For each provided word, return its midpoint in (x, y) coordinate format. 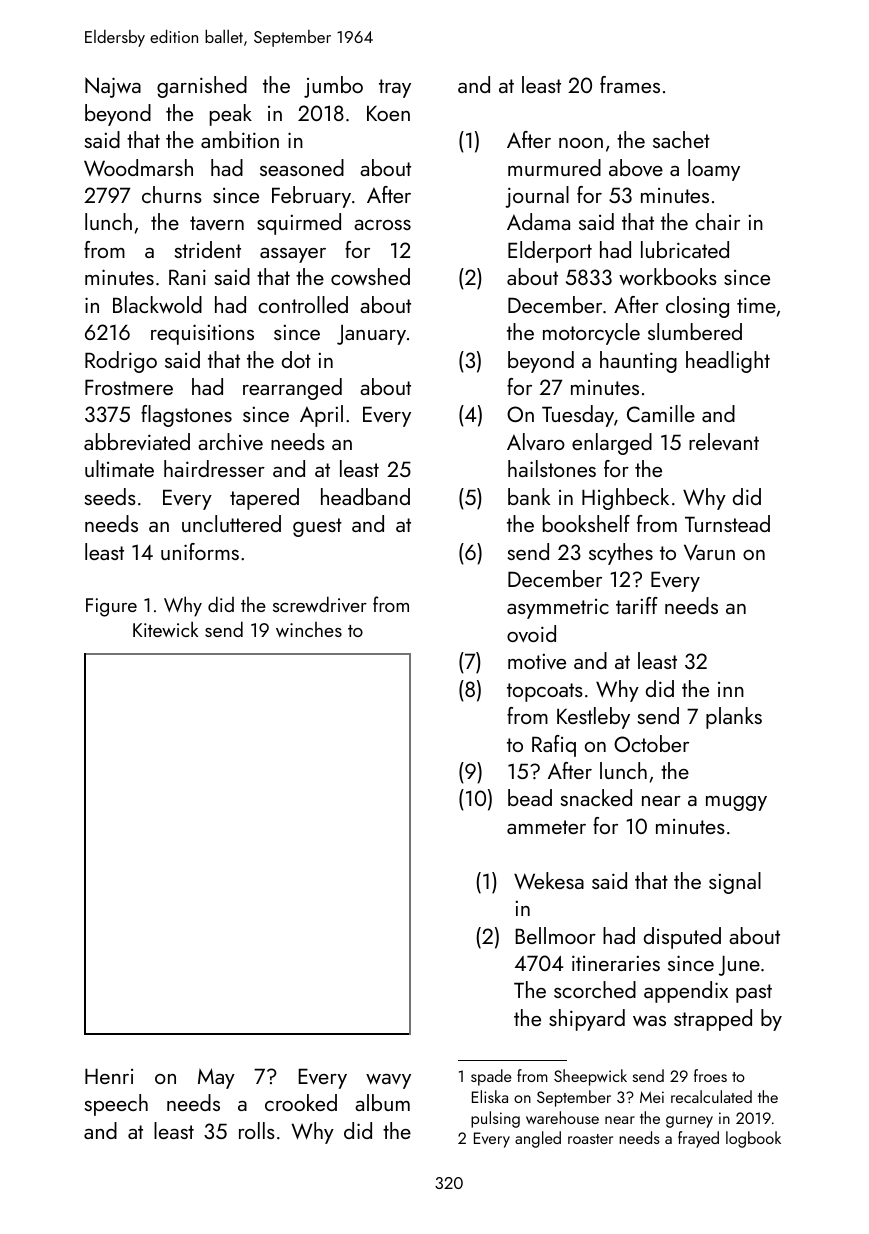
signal (735, 883)
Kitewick (165, 629)
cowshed (370, 276)
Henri (109, 1076)
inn (731, 689)
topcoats (545, 692)
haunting (638, 362)
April (321, 416)
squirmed (299, 224)
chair (717, 221)
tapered (264, 499)
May (216, 1078)
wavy (388, 1081)
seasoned (302, 167)
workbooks (668, 276)
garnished (202, 87)
